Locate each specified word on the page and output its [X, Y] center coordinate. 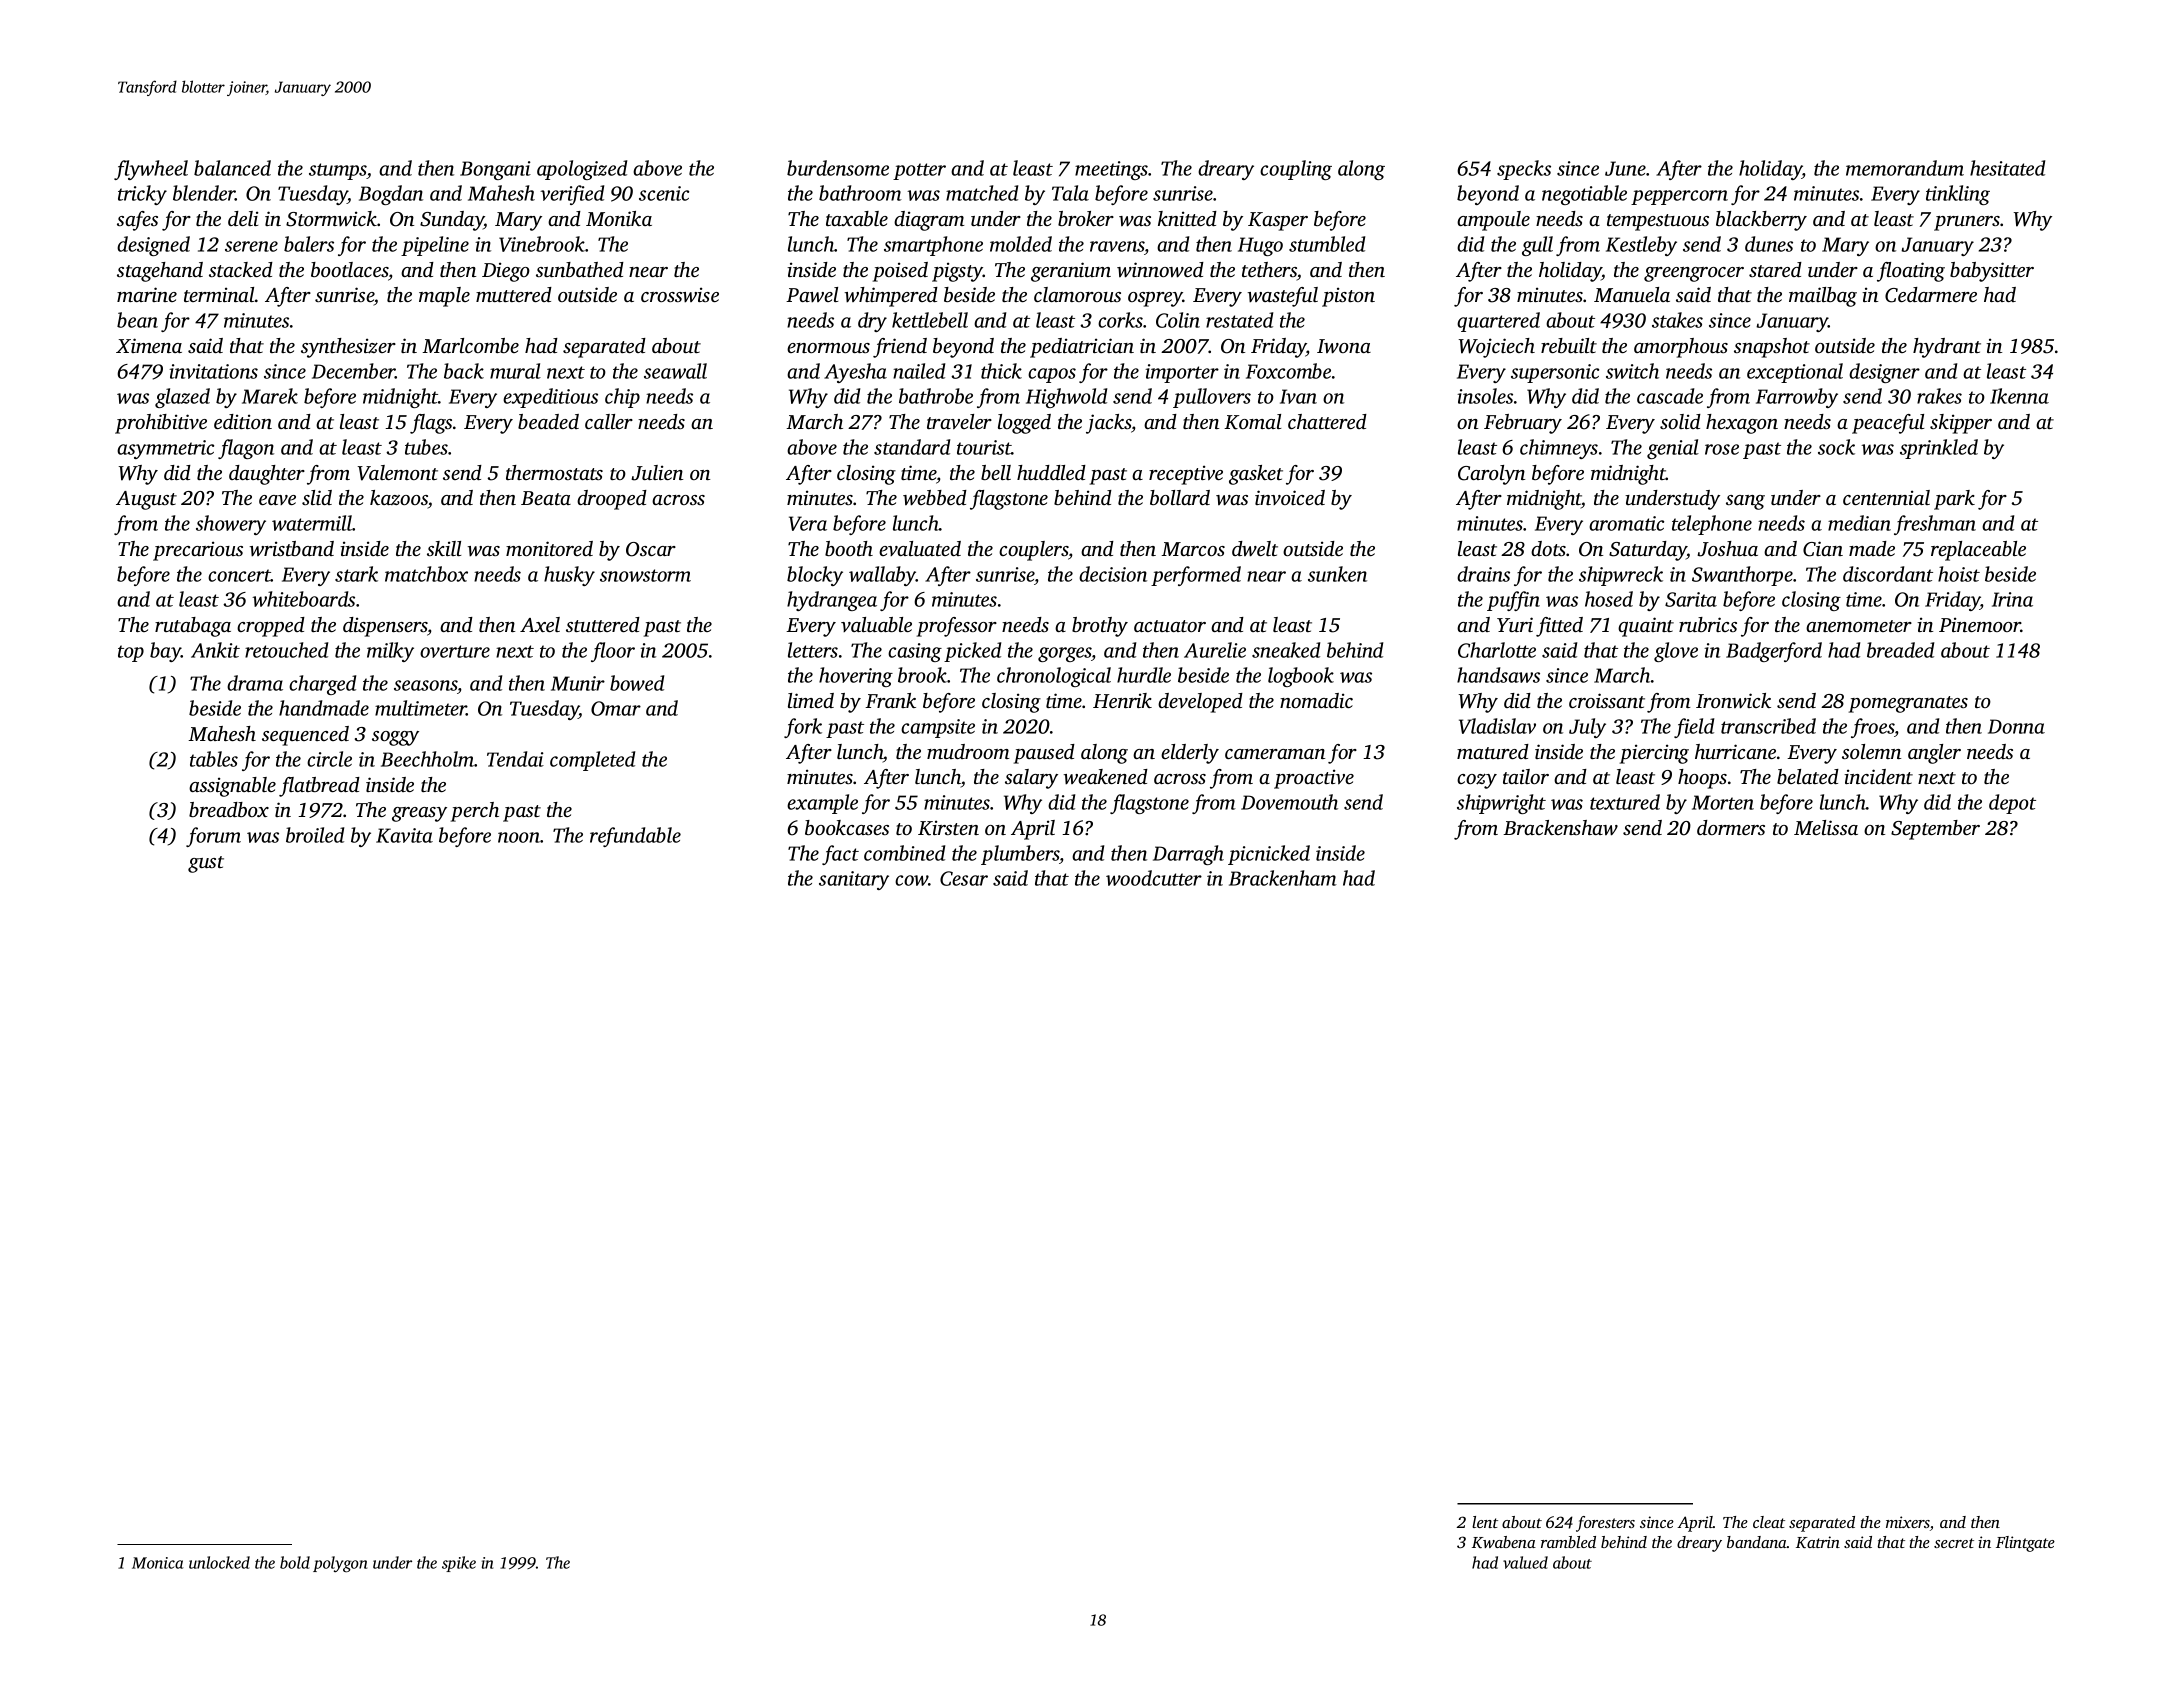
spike [459, 1564]
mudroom [968, 751]
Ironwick [1733, 701]
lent [1485, 1522]
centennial [1886, 497]
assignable [232, 787]
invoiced [1290, 497]
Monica [158, 1563]
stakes [1677, 320]
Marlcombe [470, 345]
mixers [1908, 1522]
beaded [548, 421]
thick [1001, 371]
